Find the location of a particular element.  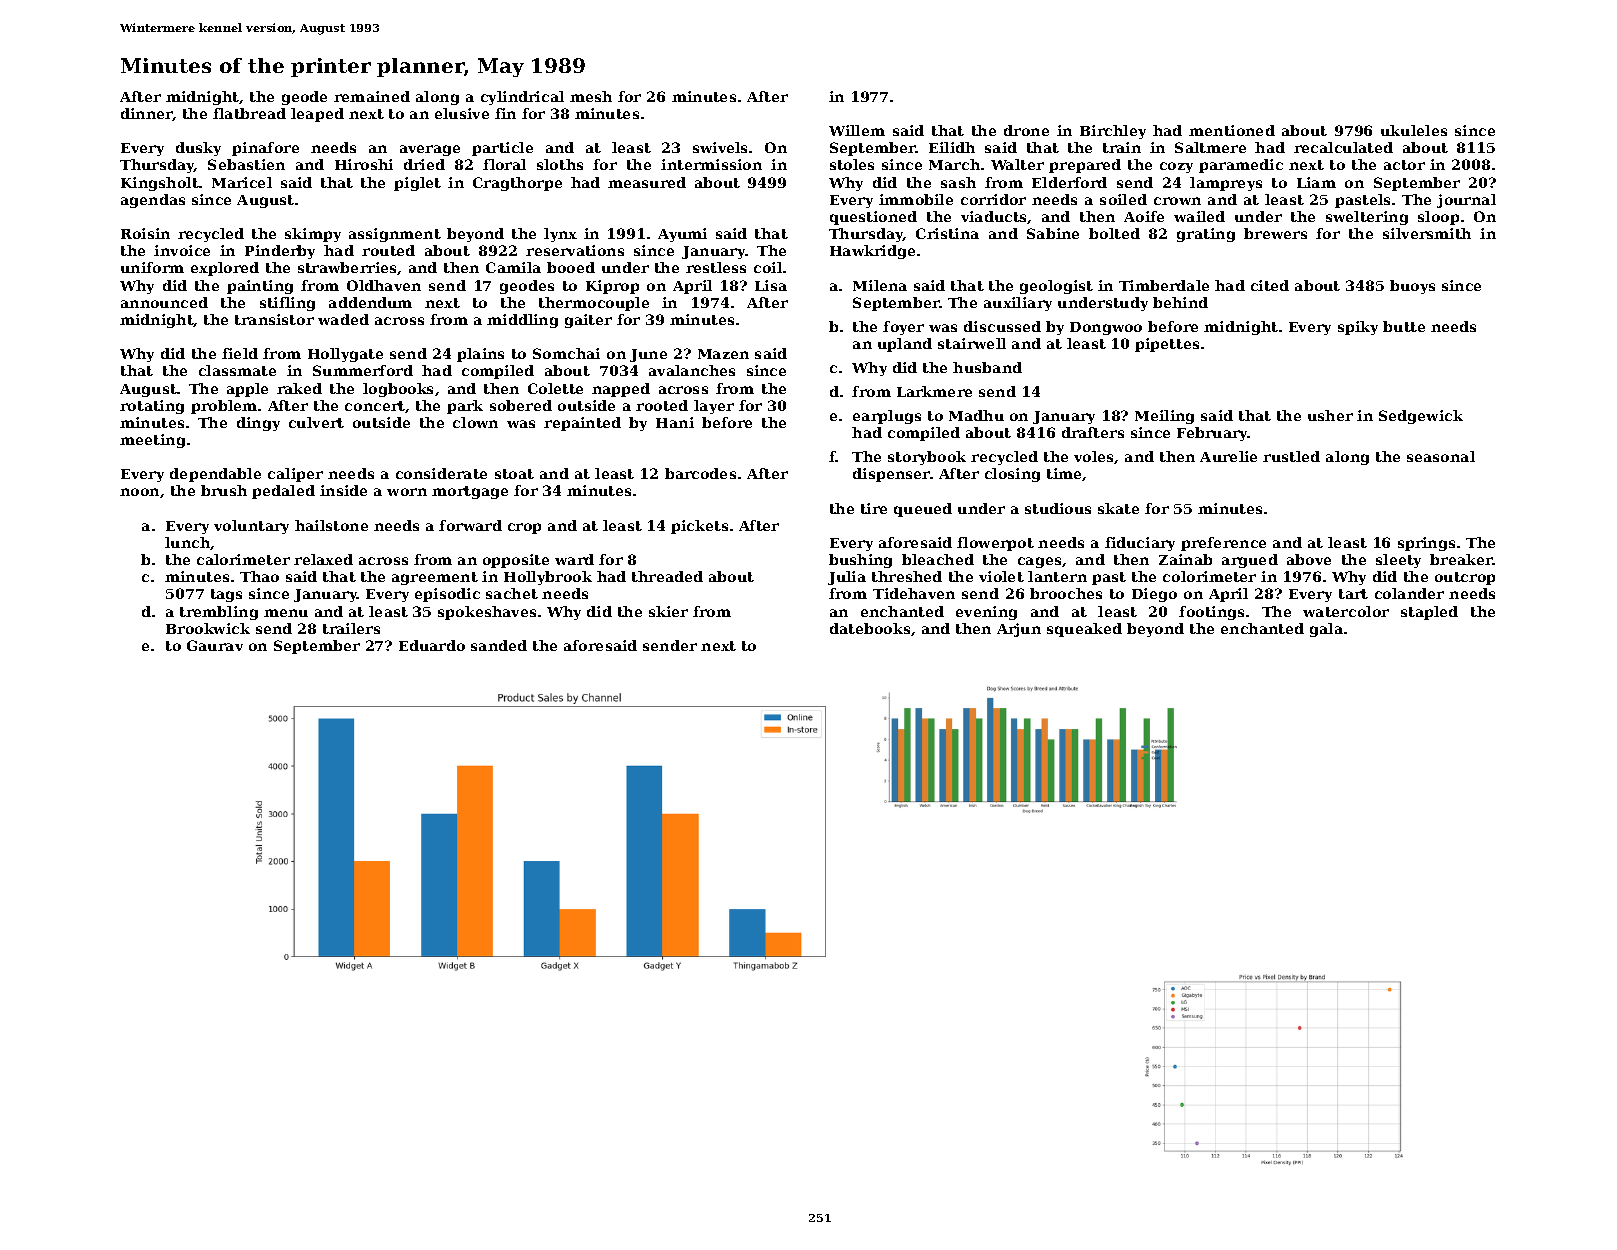

stoles is located at coordinates (852, 164).
